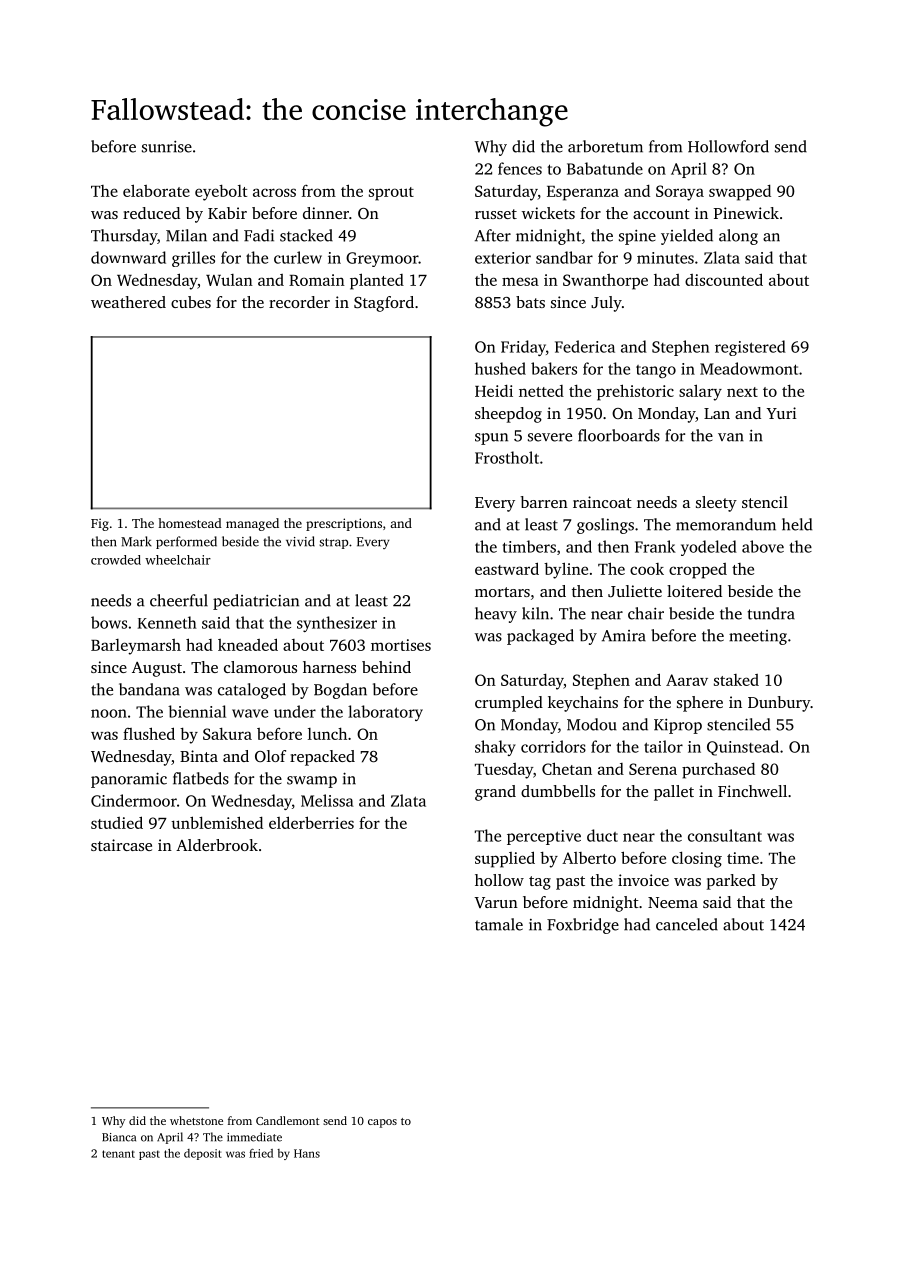 Image resolution: width=906 pixels, height=1287 pixels. Describe the element at coordinates (797, 524) in the page. I see `held` at that location.
